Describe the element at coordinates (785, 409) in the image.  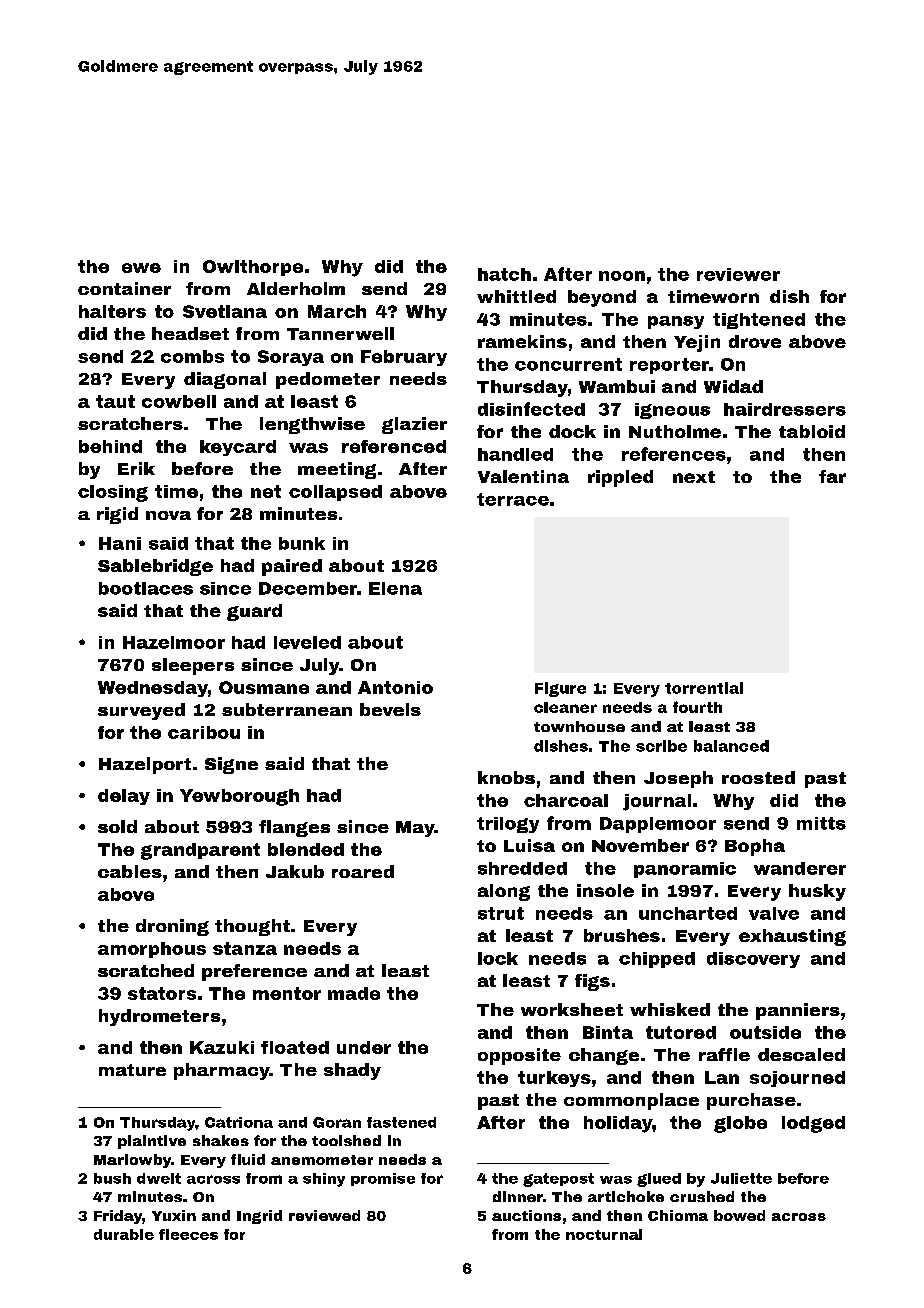
I see `hairdressers` at that location.
